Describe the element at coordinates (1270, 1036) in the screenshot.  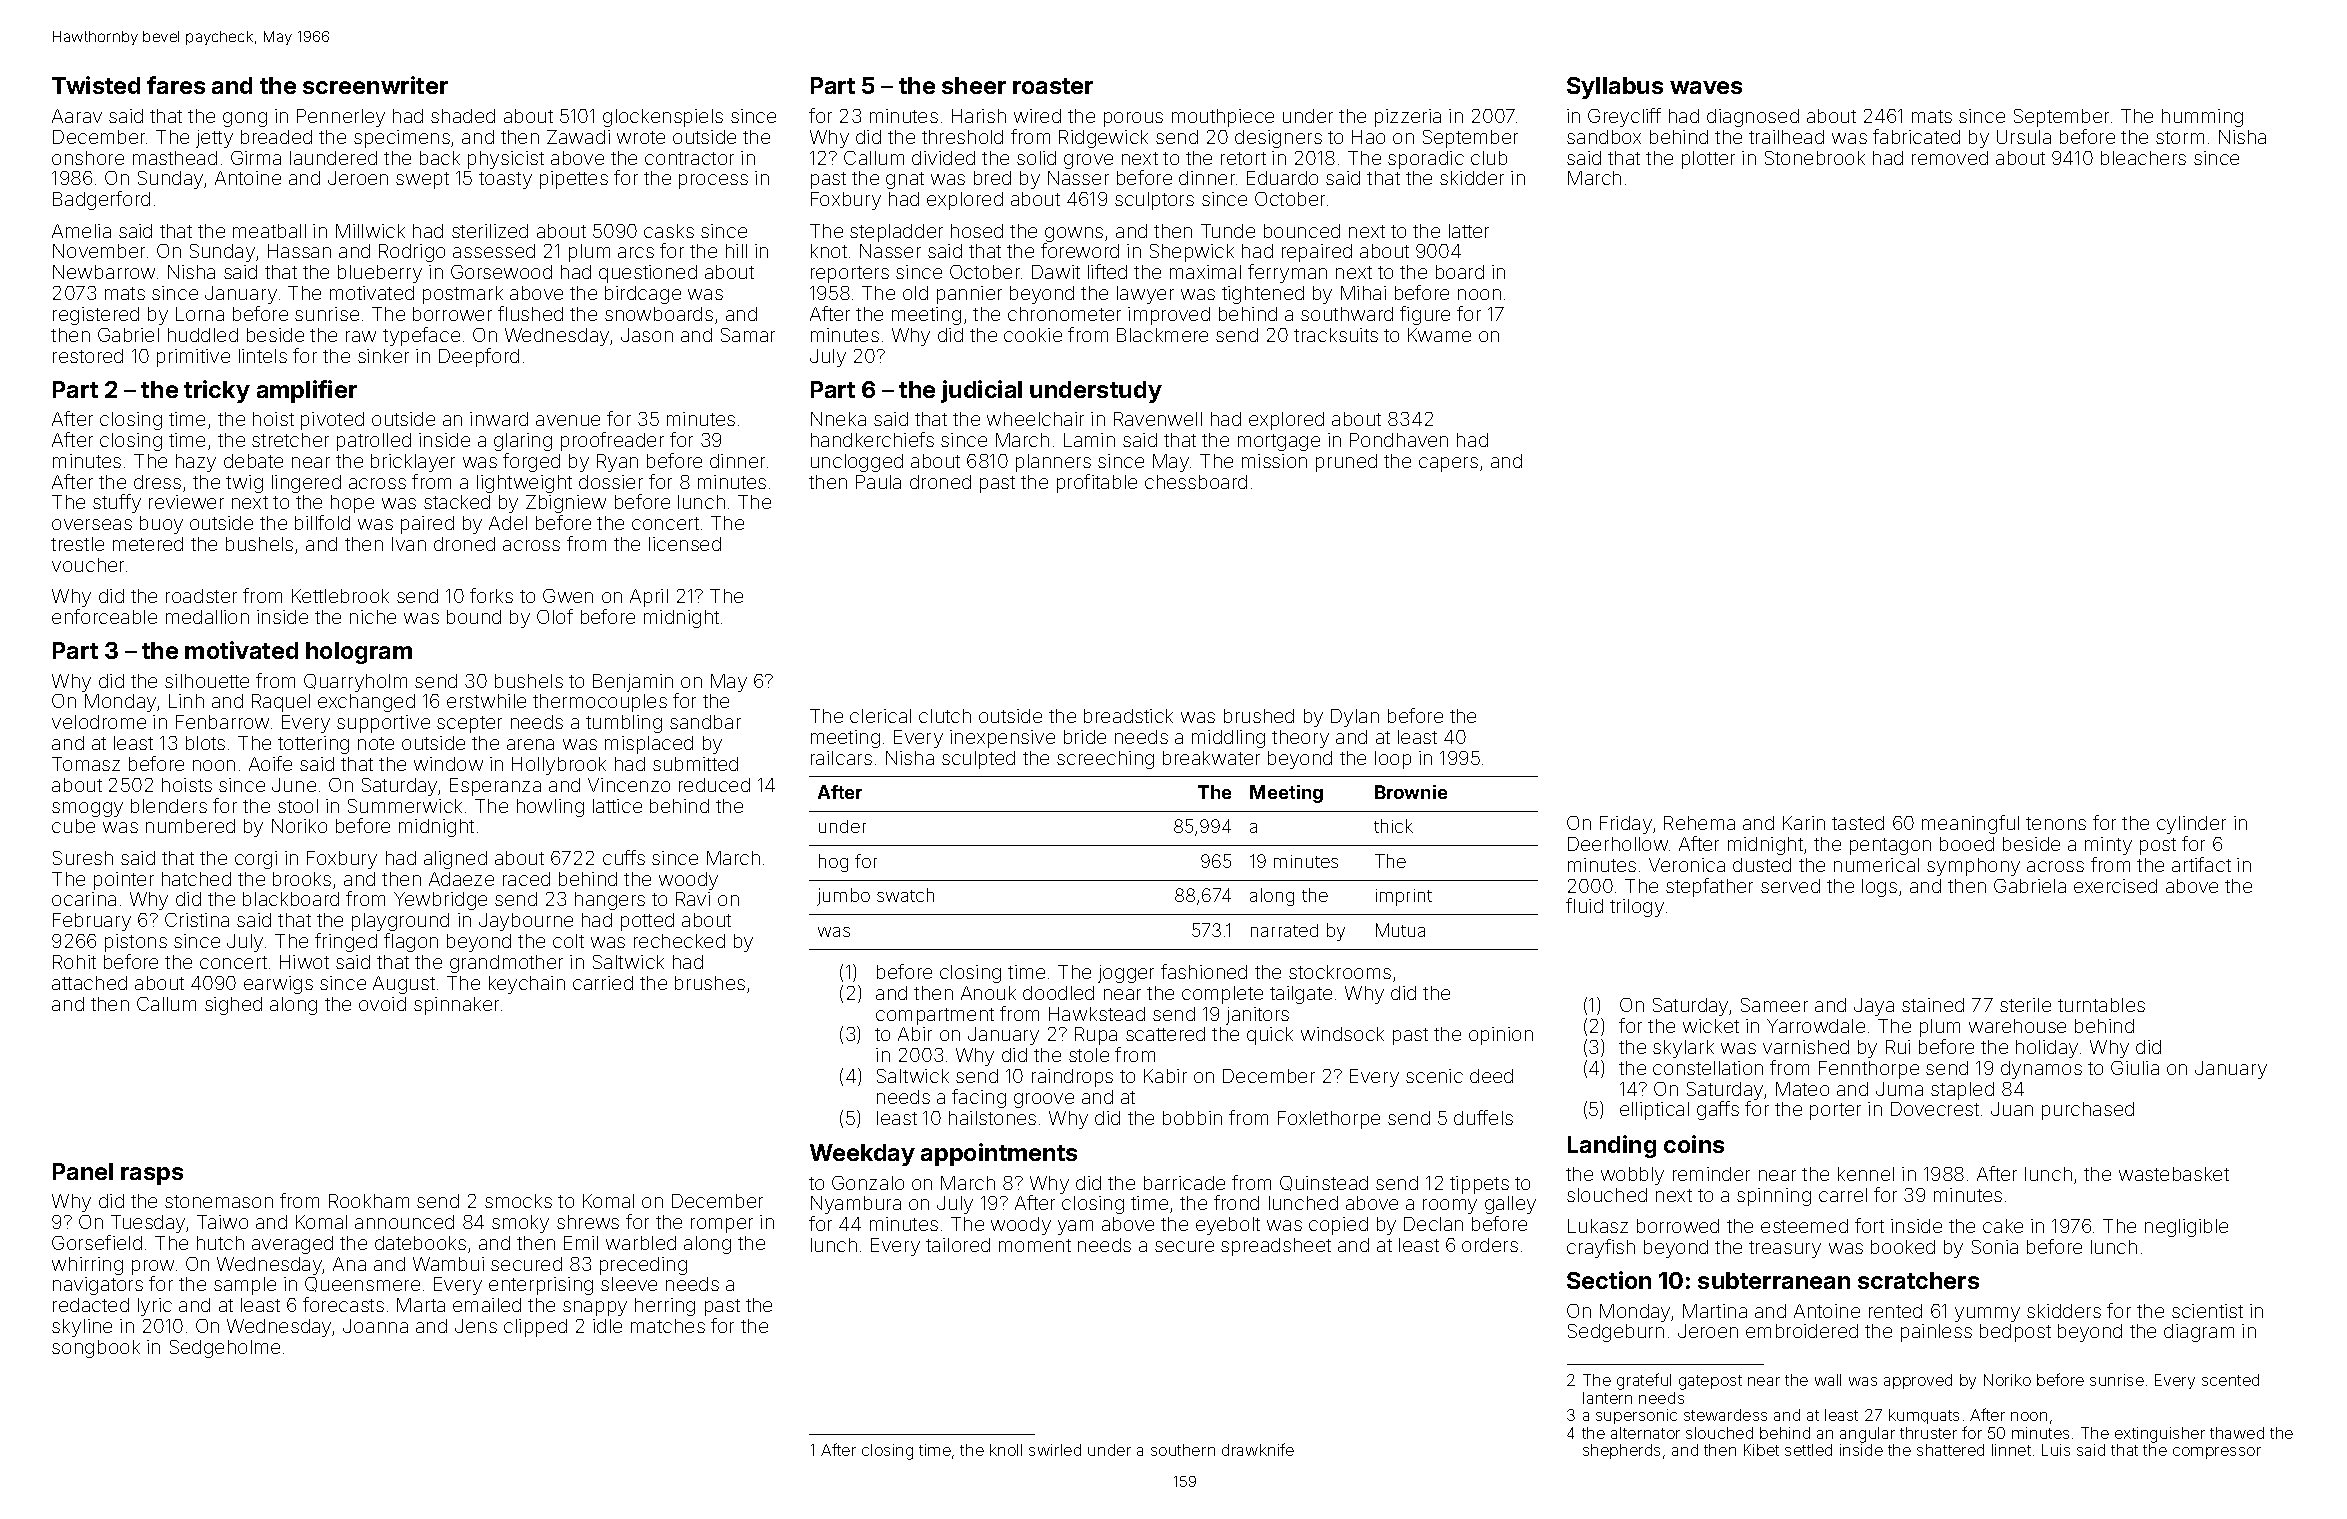
I see `quick` at that location.
